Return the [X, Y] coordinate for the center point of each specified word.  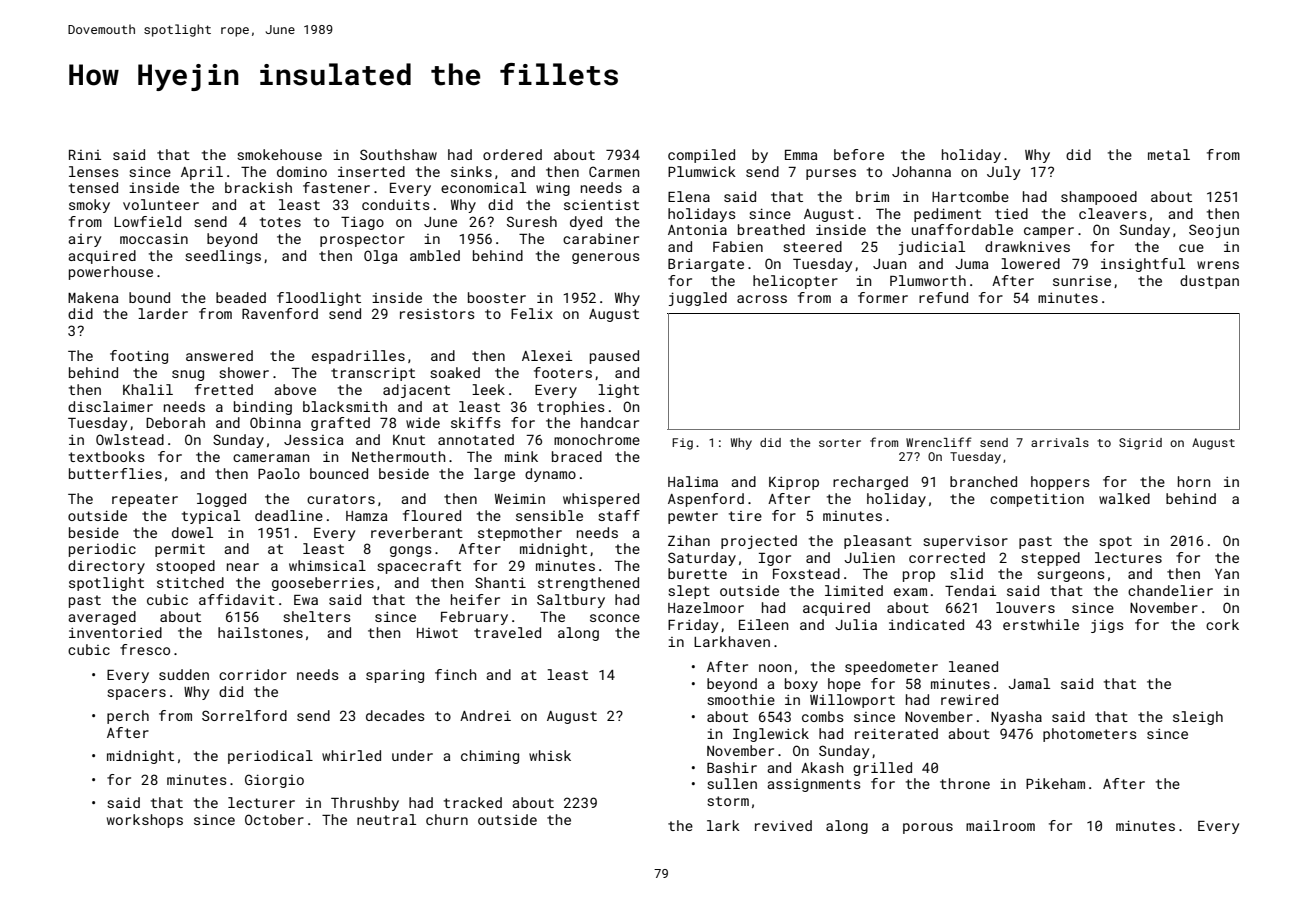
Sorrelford [244, 715]
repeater [145, 500]
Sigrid [1140, 444]
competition [1037, 500]
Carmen [614, 171]
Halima [693, 481]
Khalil [148, 389]
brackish [258, 187]
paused [614, 357]
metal [1169, 154]
